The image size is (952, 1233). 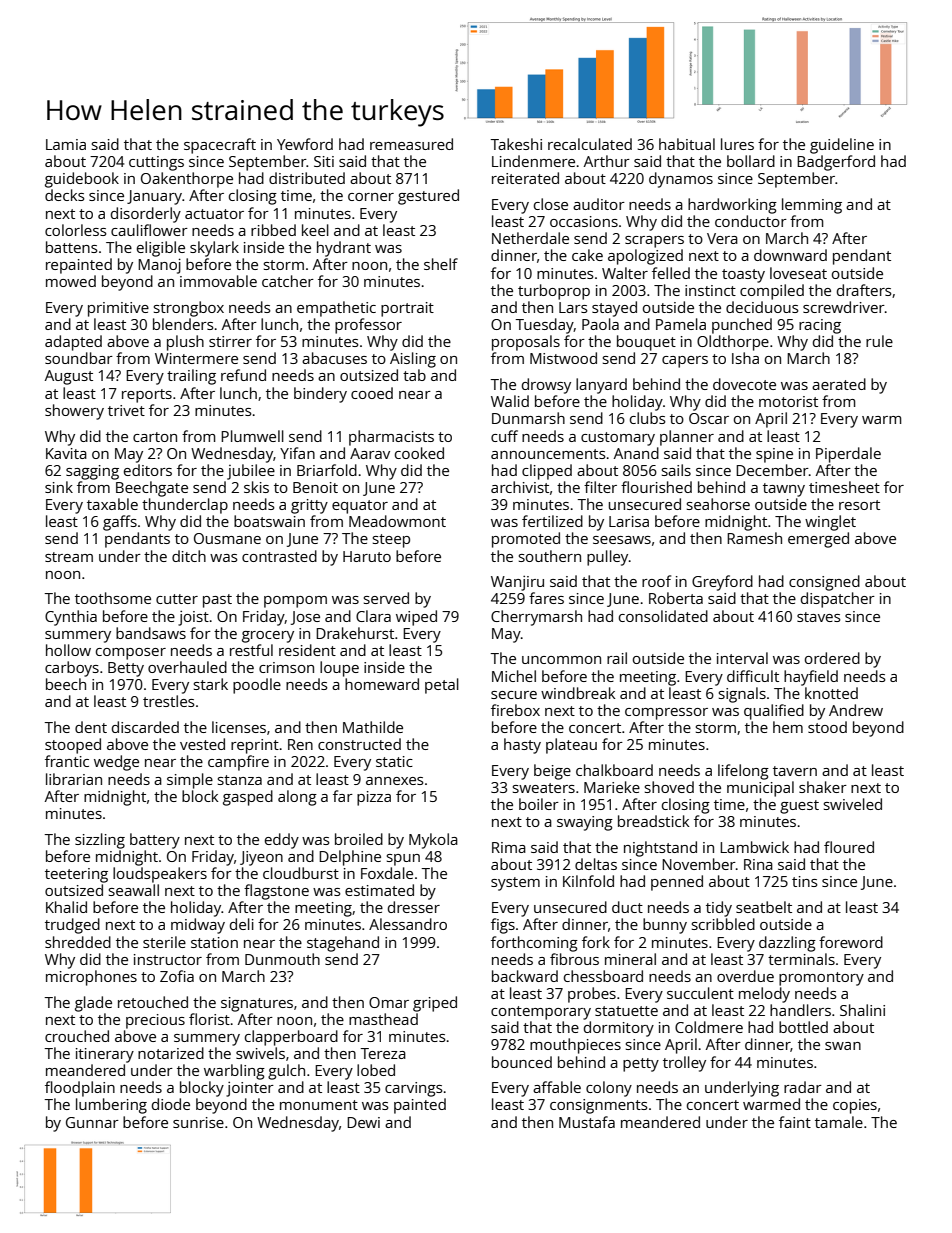 I want to click on refund, so click(x=243, y=375).
